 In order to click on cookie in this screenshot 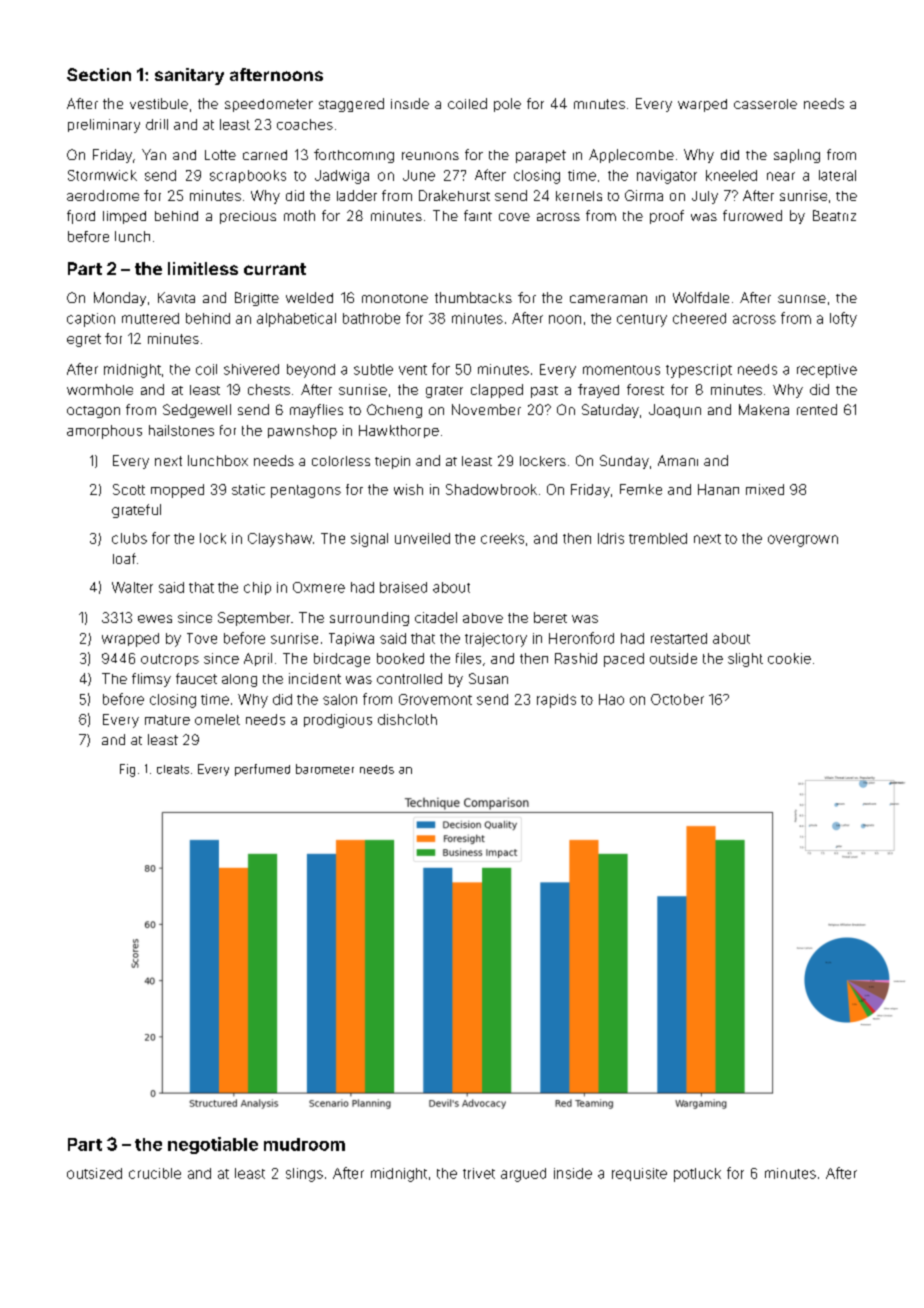, I will do `click(789, 658)`.
